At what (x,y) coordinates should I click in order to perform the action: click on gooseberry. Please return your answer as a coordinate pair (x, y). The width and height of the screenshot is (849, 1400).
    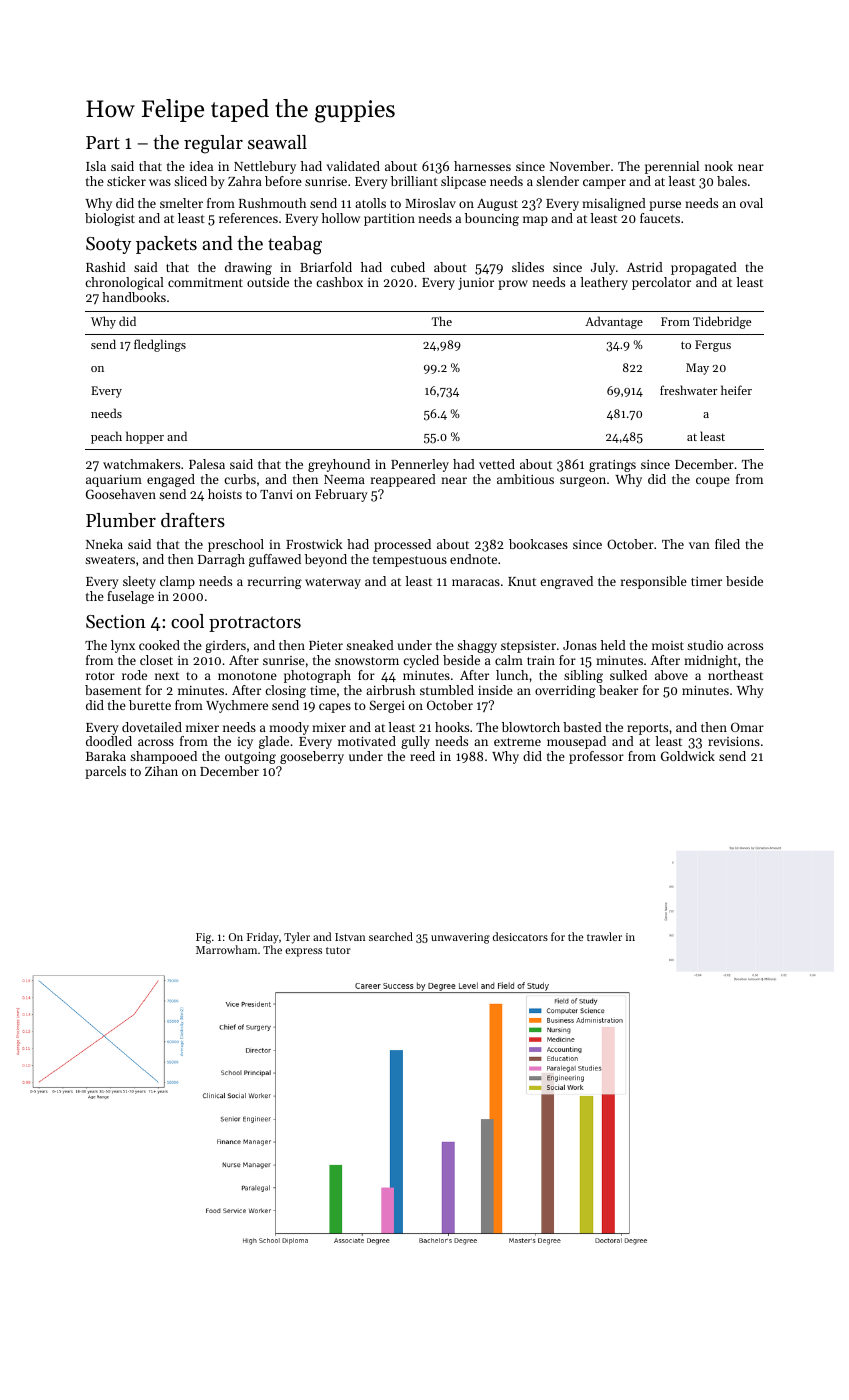
    Looking at the image, I should click on (312, 757).
